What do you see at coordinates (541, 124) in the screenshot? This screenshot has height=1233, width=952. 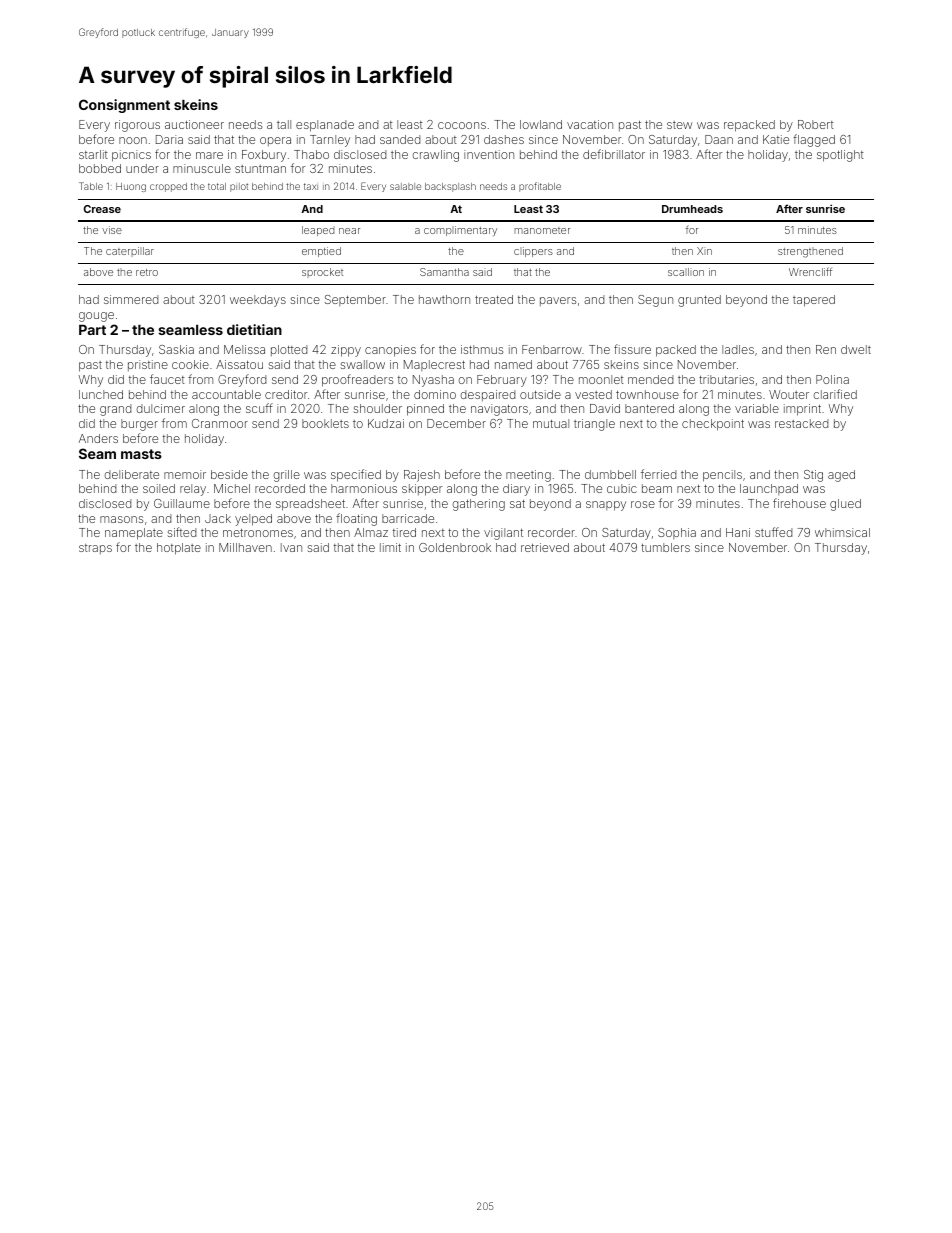 I see `lowland` at bounding box center [541, 124].
